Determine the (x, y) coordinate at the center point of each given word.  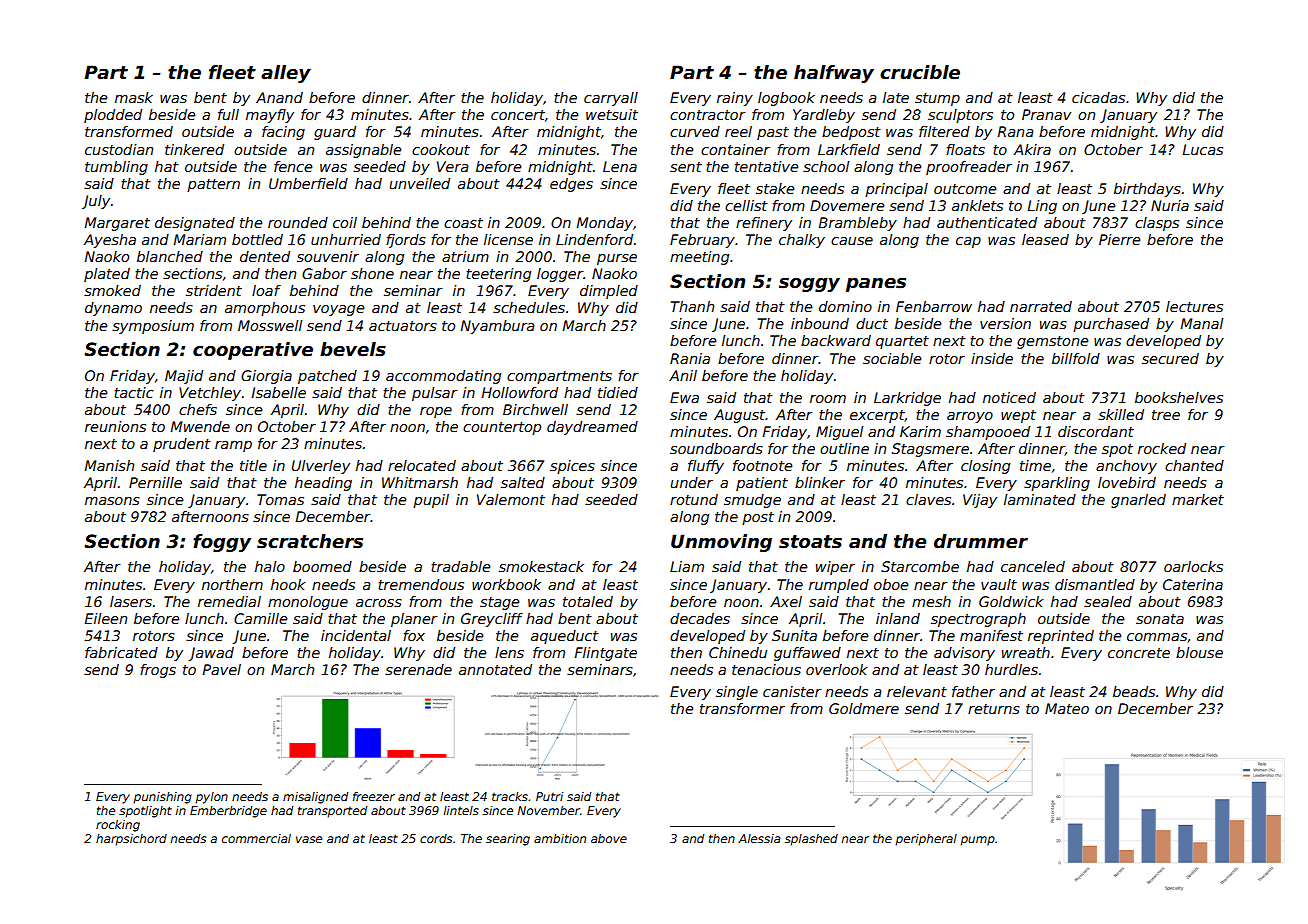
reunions (115, 426)
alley (286, 74)
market (1198, 499)
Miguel (839, 433)
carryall (611, 99)
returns (994, 709)
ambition (560, 838)
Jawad (211, 654)
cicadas (1098, 97)
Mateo (1067, 708)
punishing (162, 798)
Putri (549, 796)
